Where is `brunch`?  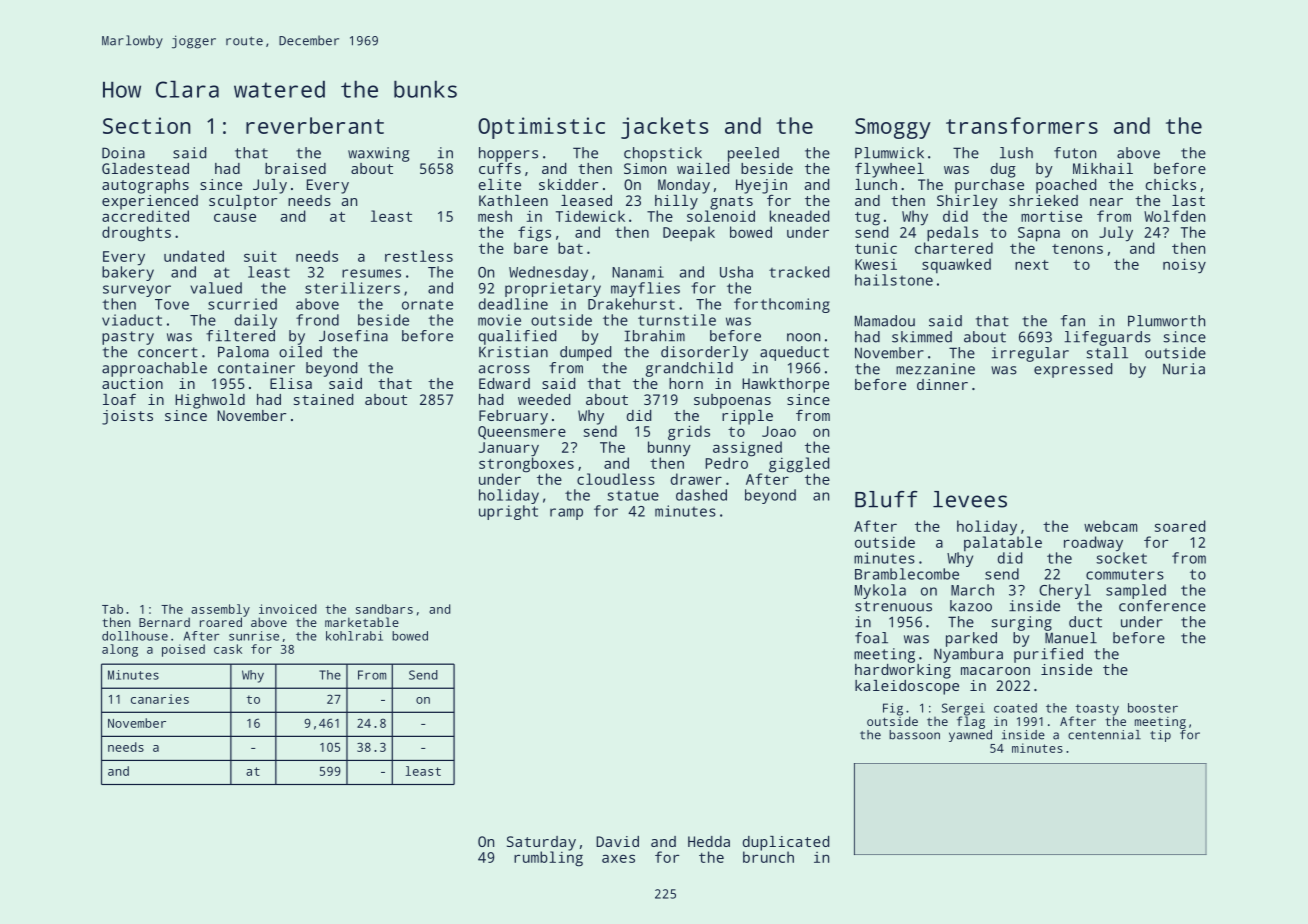
brunch is located at coordinates (768, 857).
